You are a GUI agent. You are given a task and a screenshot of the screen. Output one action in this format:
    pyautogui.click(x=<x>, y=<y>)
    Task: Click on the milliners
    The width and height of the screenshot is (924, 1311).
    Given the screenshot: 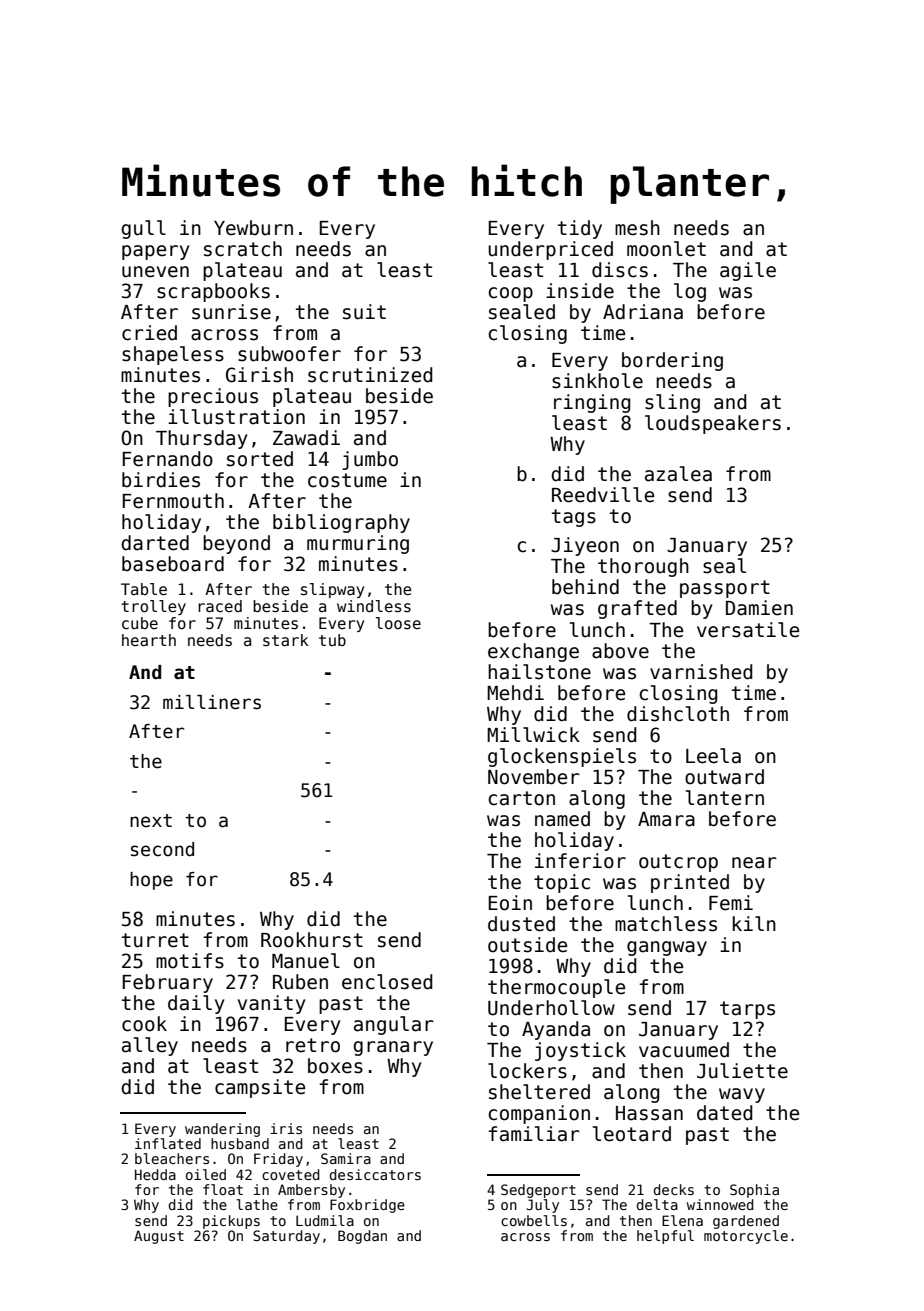 What is the action you would take?
    pyautogui.click(x=212, y=702)
